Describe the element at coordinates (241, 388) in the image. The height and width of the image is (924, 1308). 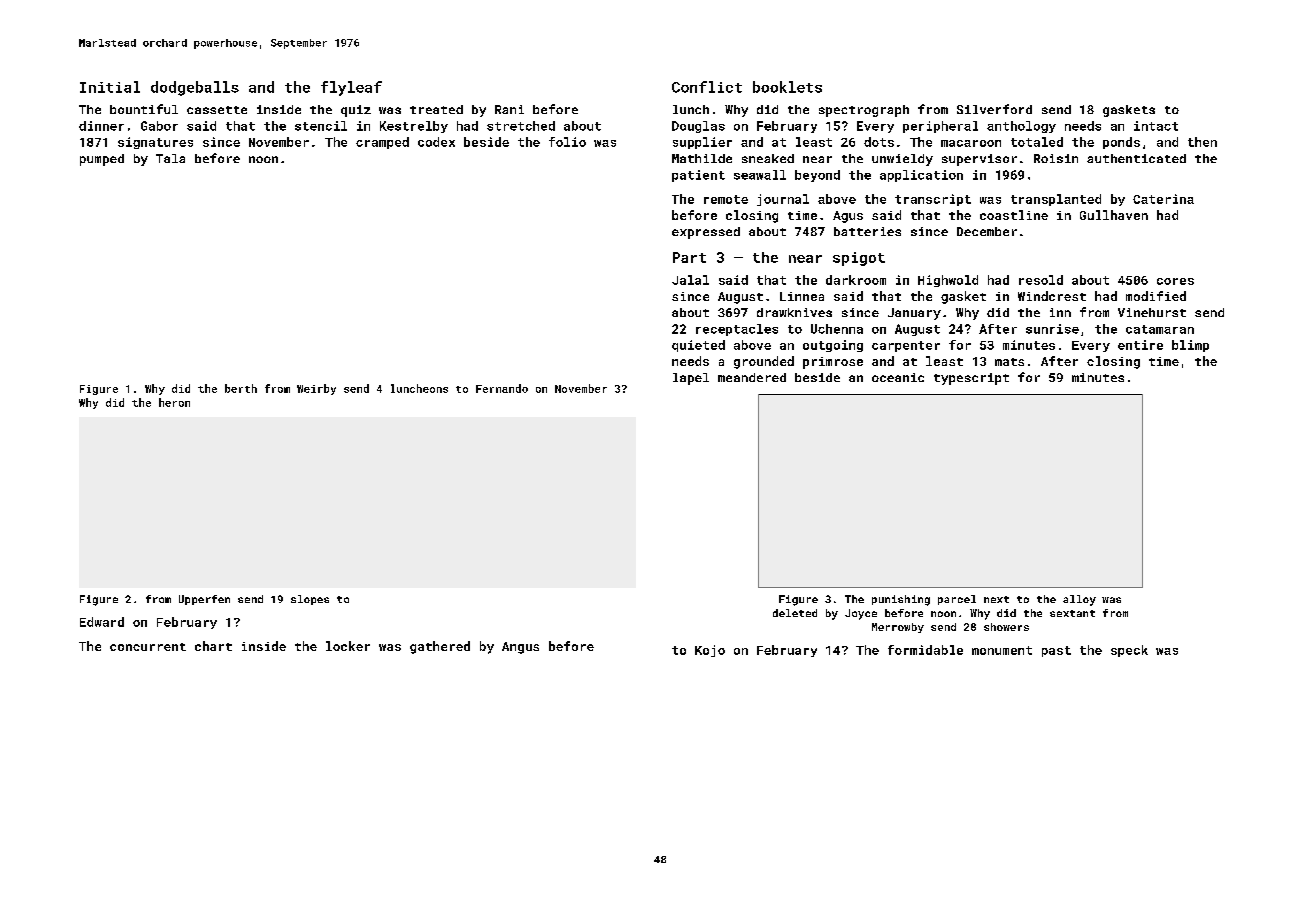
I see `berth` at that location.
